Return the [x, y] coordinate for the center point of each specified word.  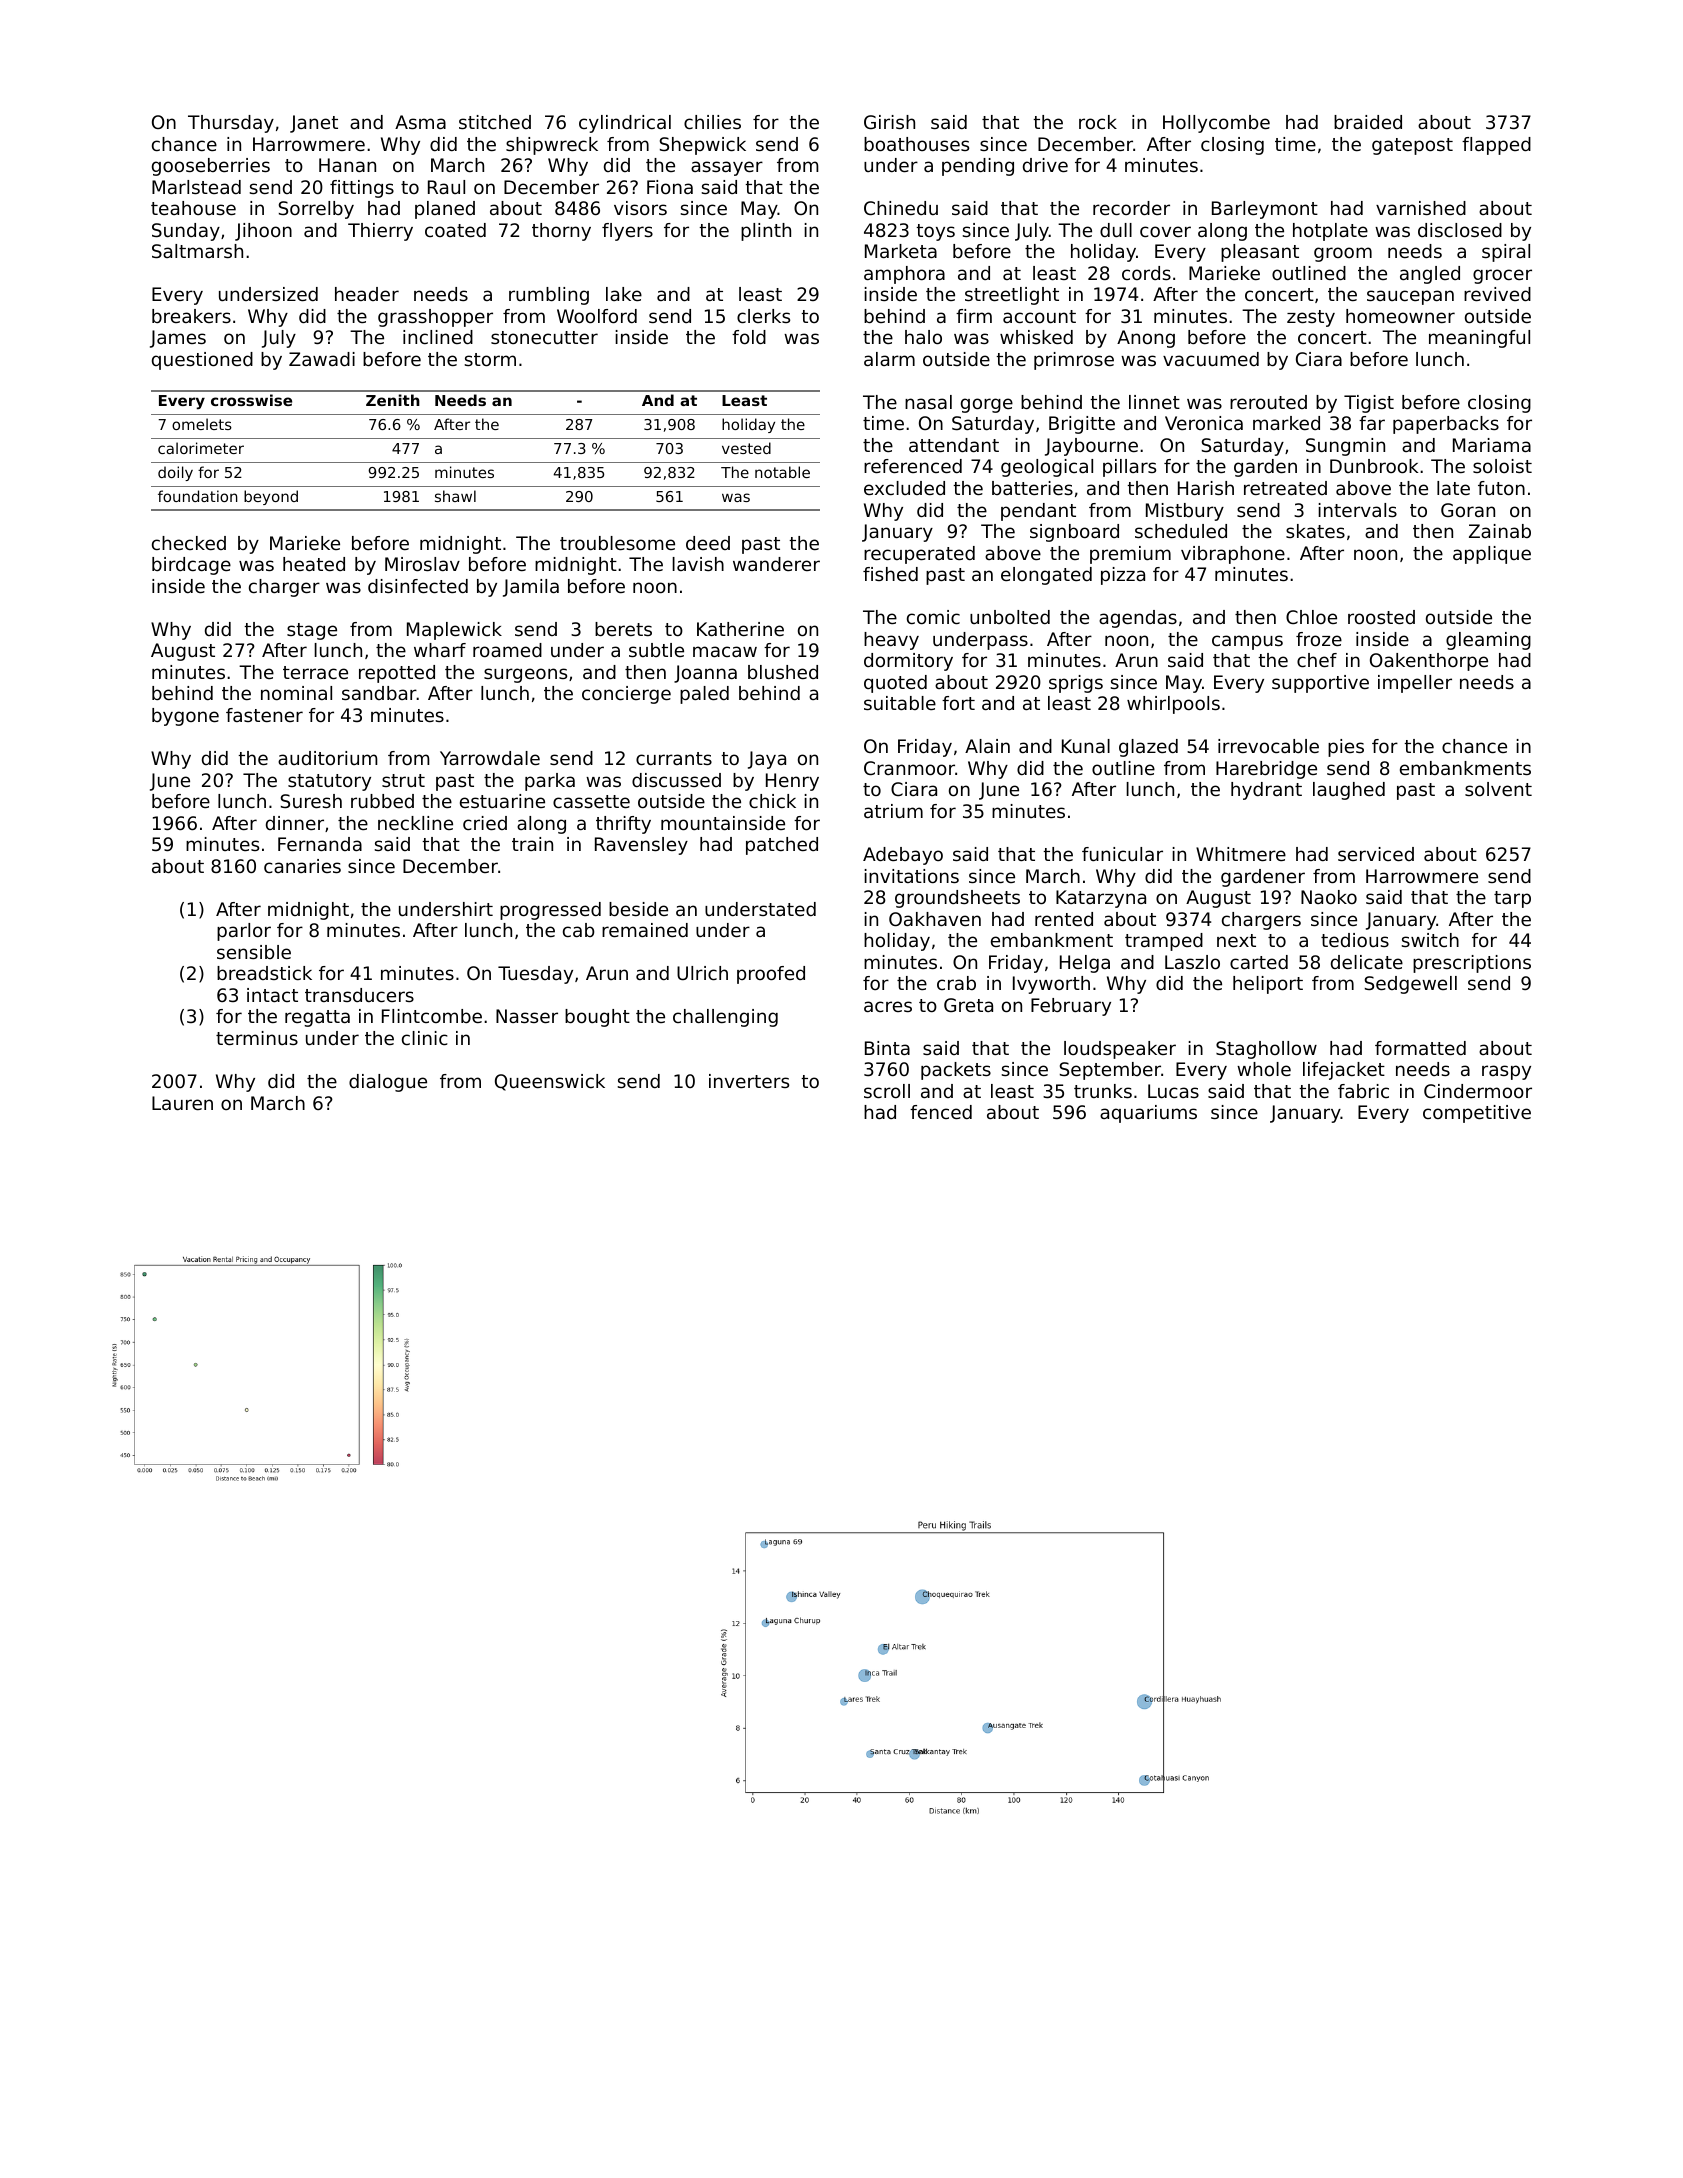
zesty [1311, 318]
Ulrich [702, 973]
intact [272, 995]
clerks [763, 316]
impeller [1415, 684]
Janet [314, 124]
